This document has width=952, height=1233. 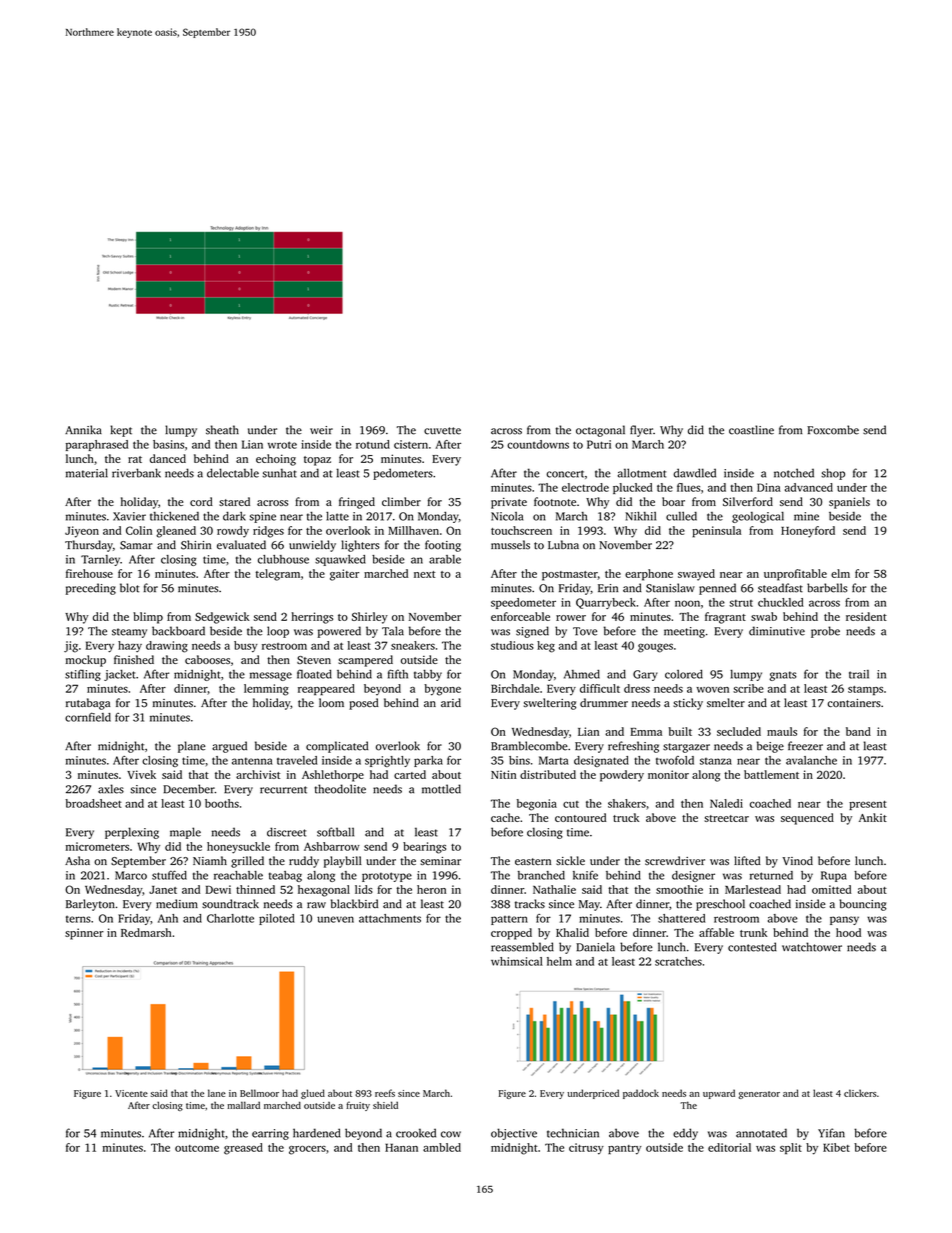 What do you see at coordinates (83, 430) in the document?
I see `Annika` at bounding box center [83, 430].
